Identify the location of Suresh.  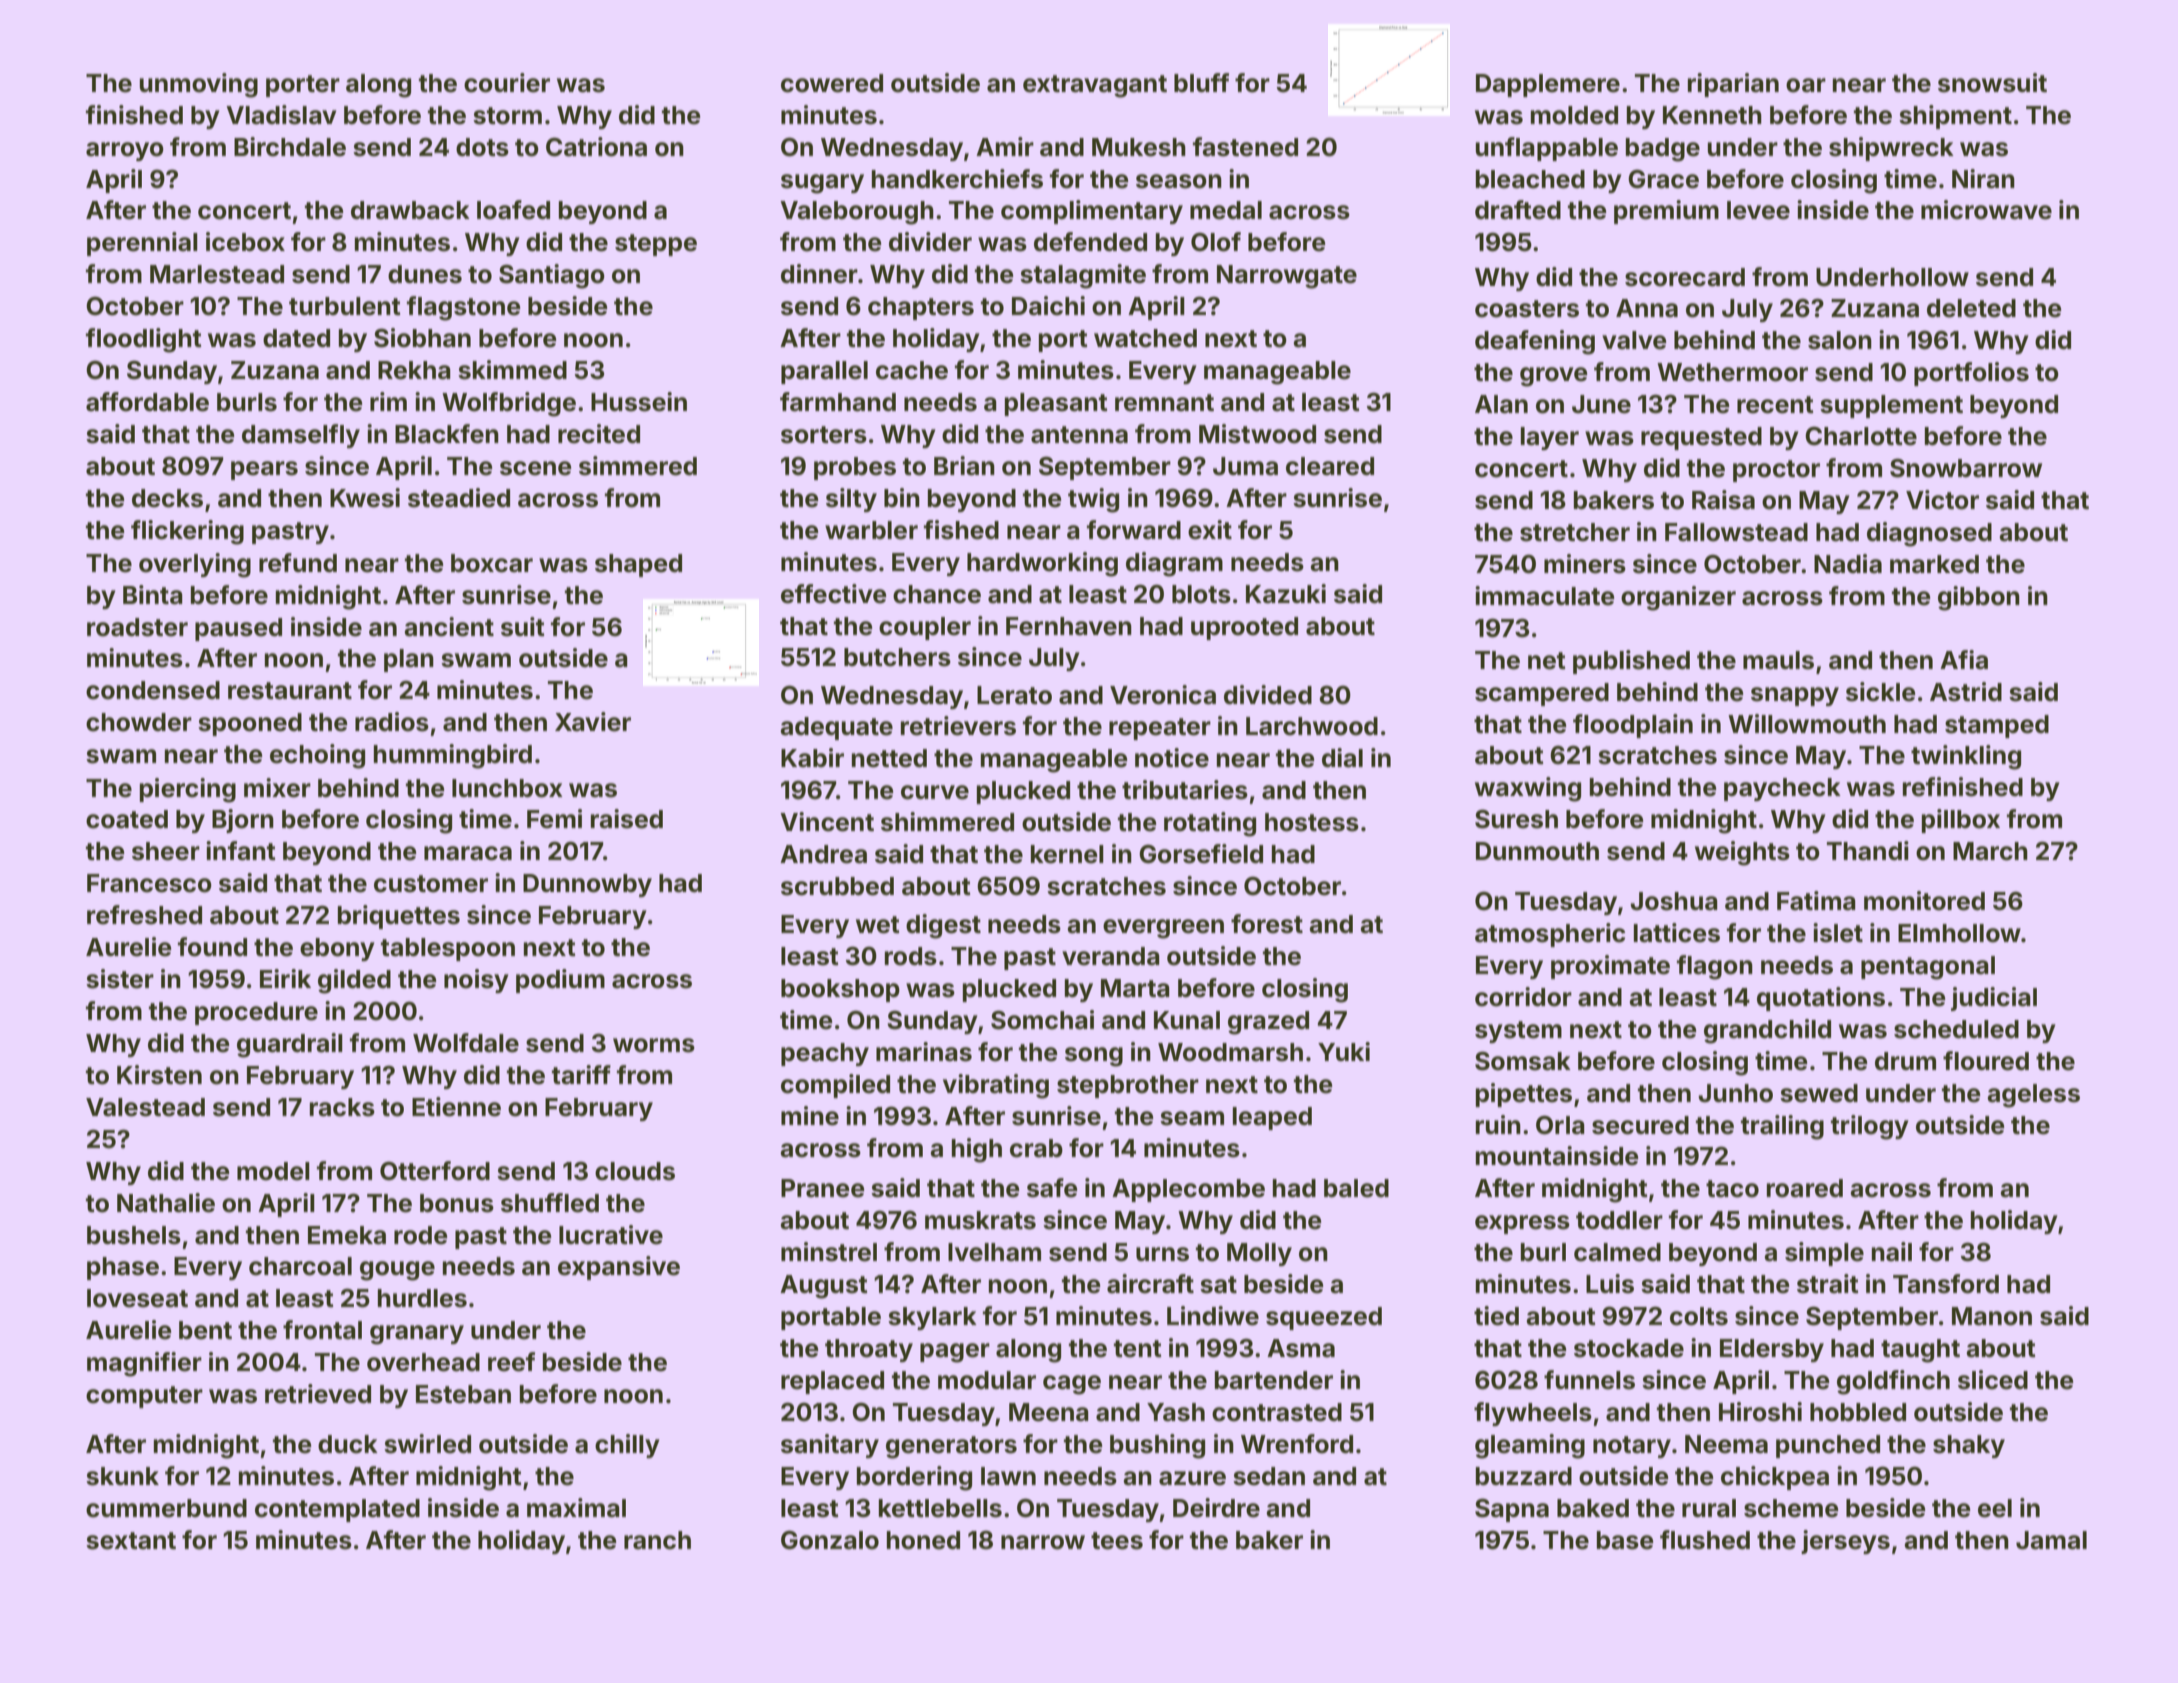
(1516, 819).
